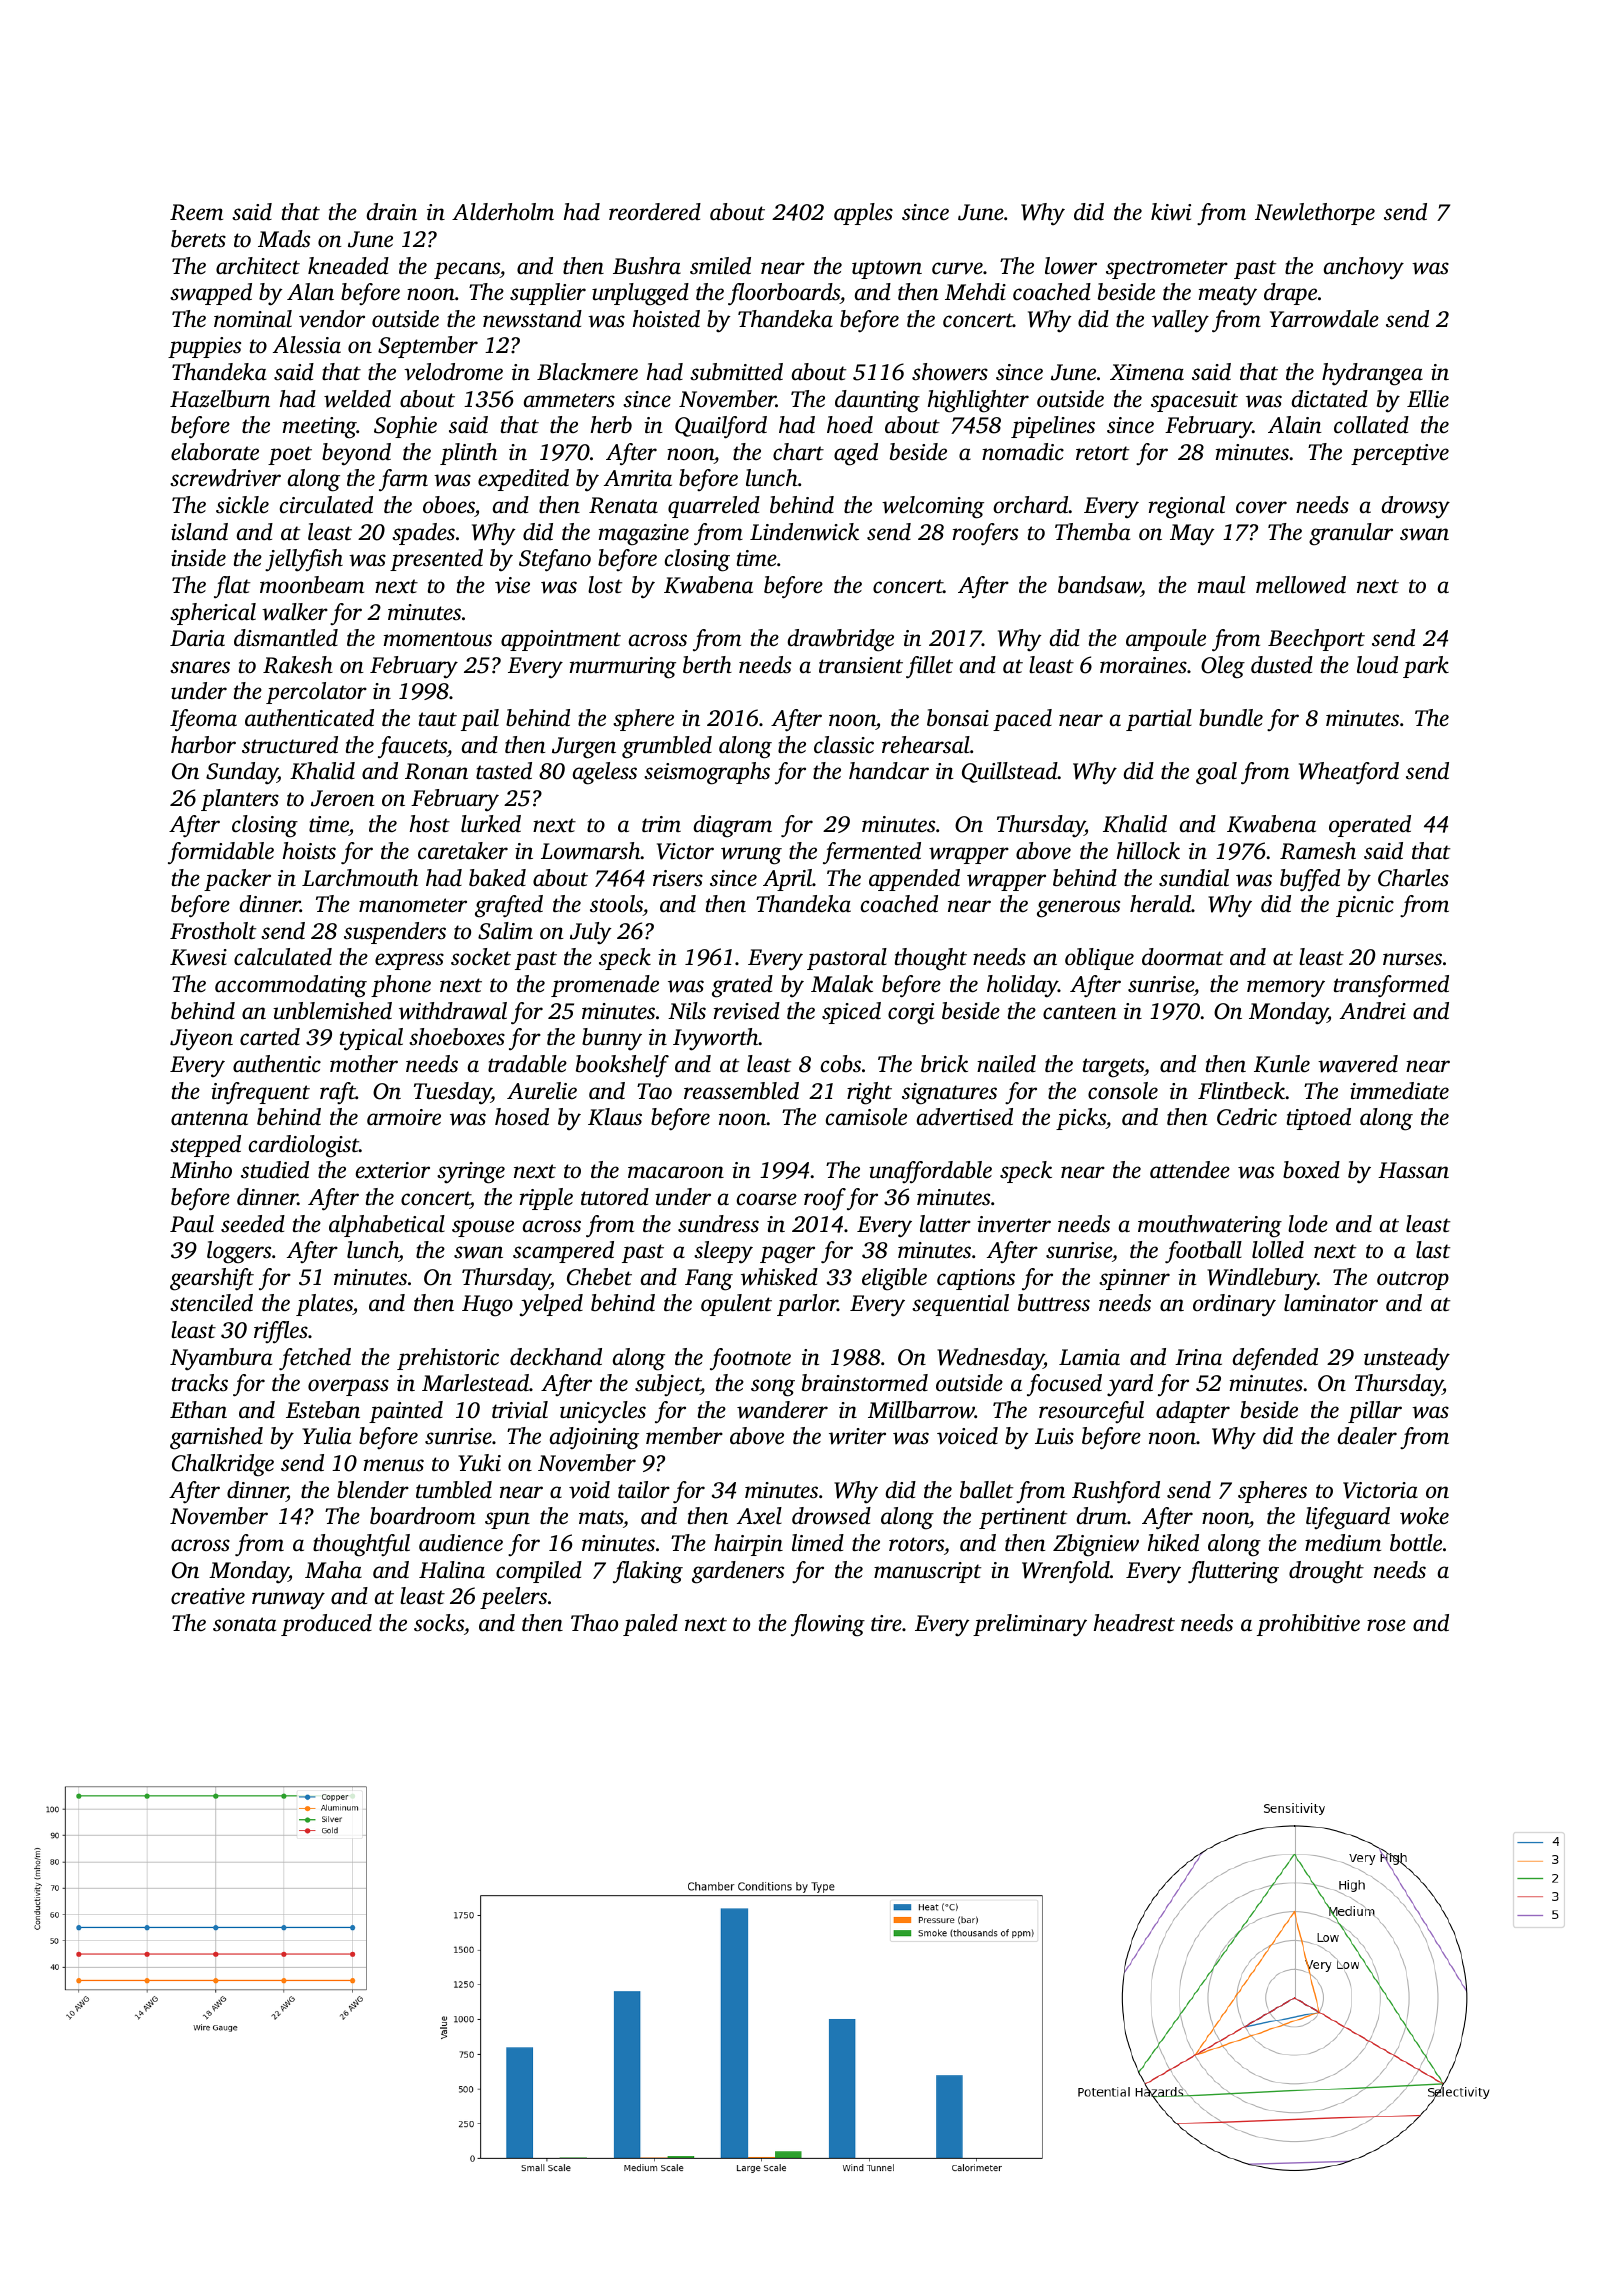  I want to click on loud, so click(1377, 665).
